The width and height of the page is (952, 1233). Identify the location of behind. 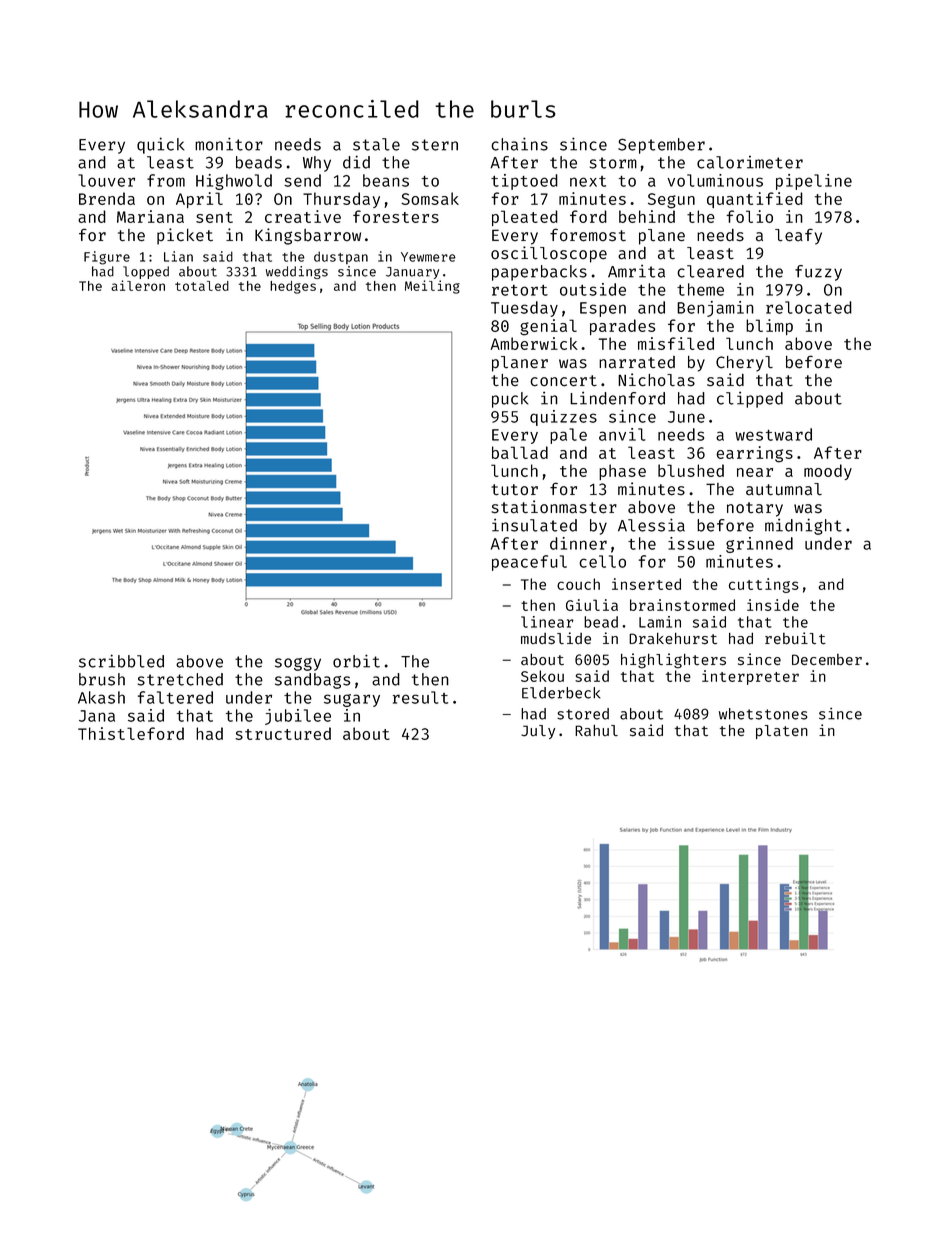
(647, 216).
